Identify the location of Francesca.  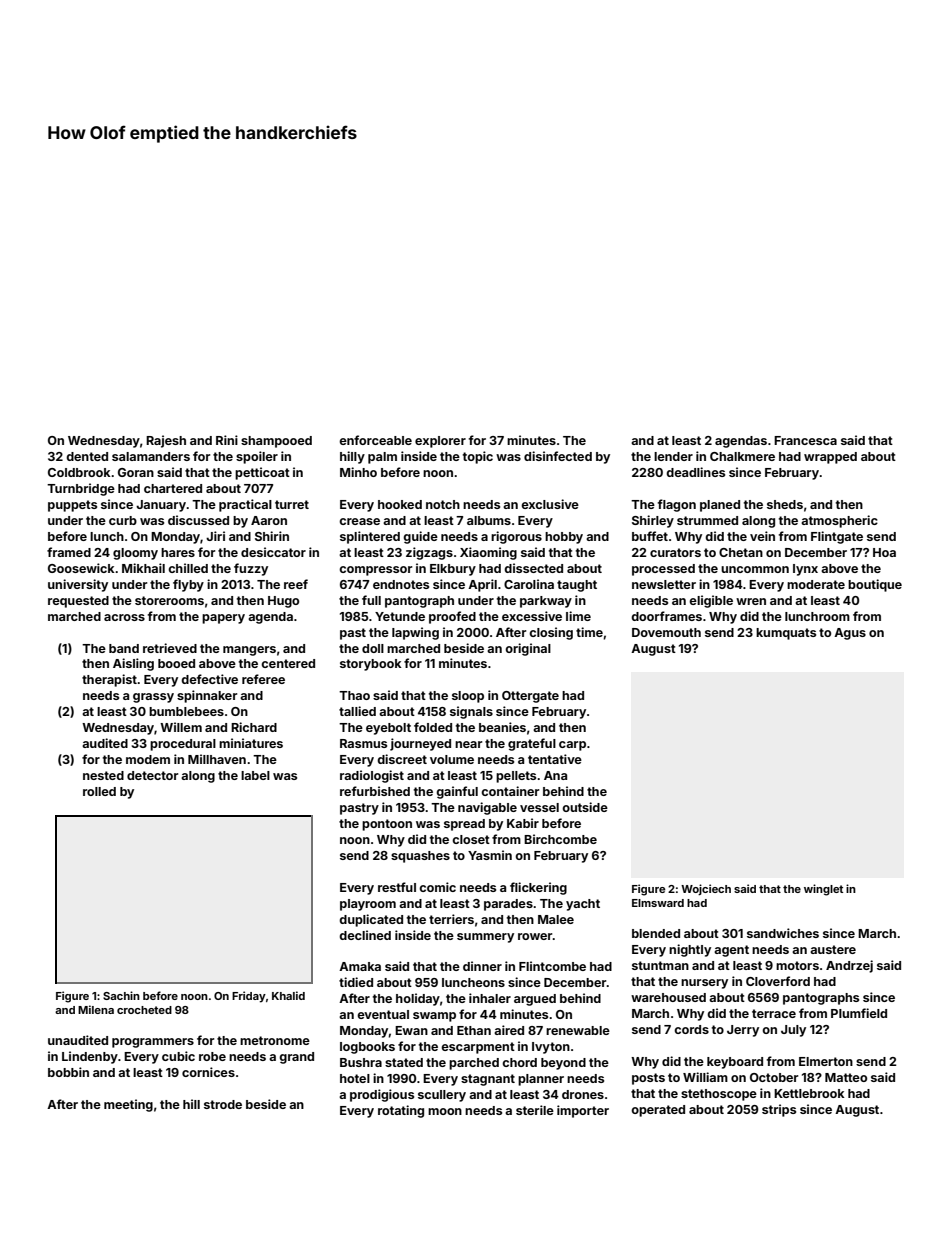
(805, 440).
